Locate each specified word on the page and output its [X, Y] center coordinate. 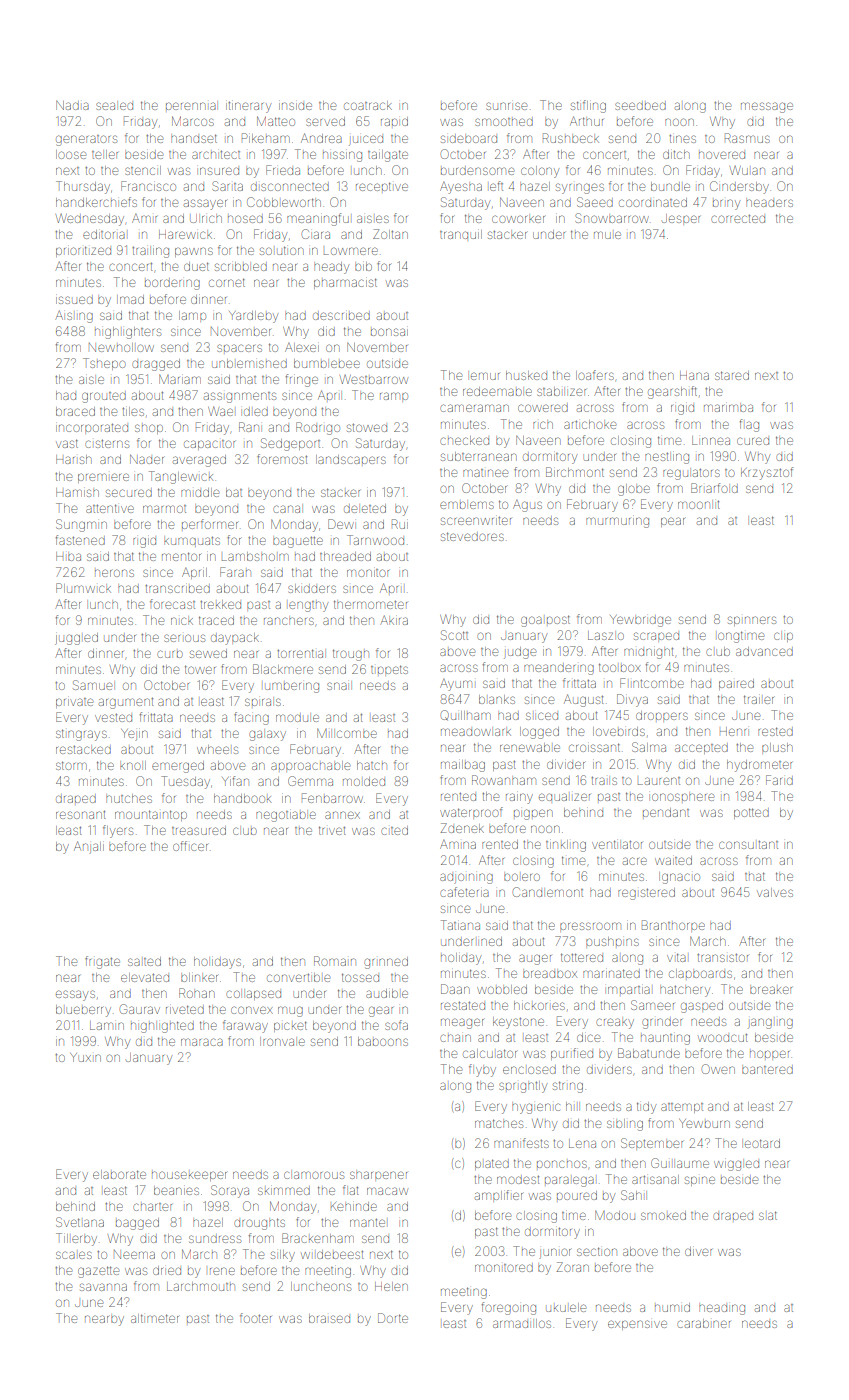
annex [342, 815]
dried [167, 1270]
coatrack [368, 105]
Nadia [72, 105]
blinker [199, 977]
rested [775, 731]
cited [394, 830]
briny [726, 204]
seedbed [640, 106]
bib [363, 266]
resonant [80, 815]
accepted [701, 749]
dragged [156, 365]
